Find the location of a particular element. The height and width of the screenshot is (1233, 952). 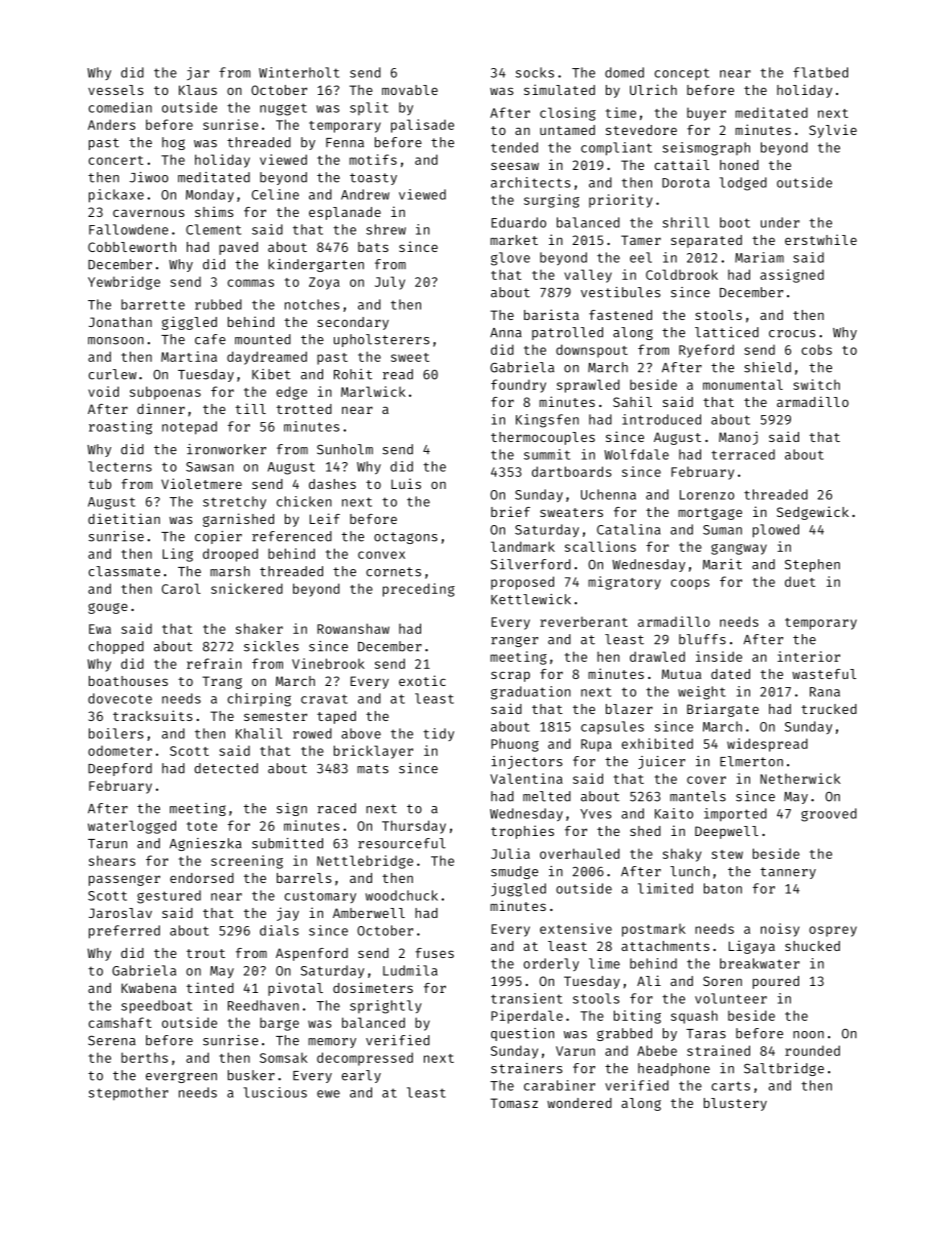

wondered is located at coordinates (579, 1103).
